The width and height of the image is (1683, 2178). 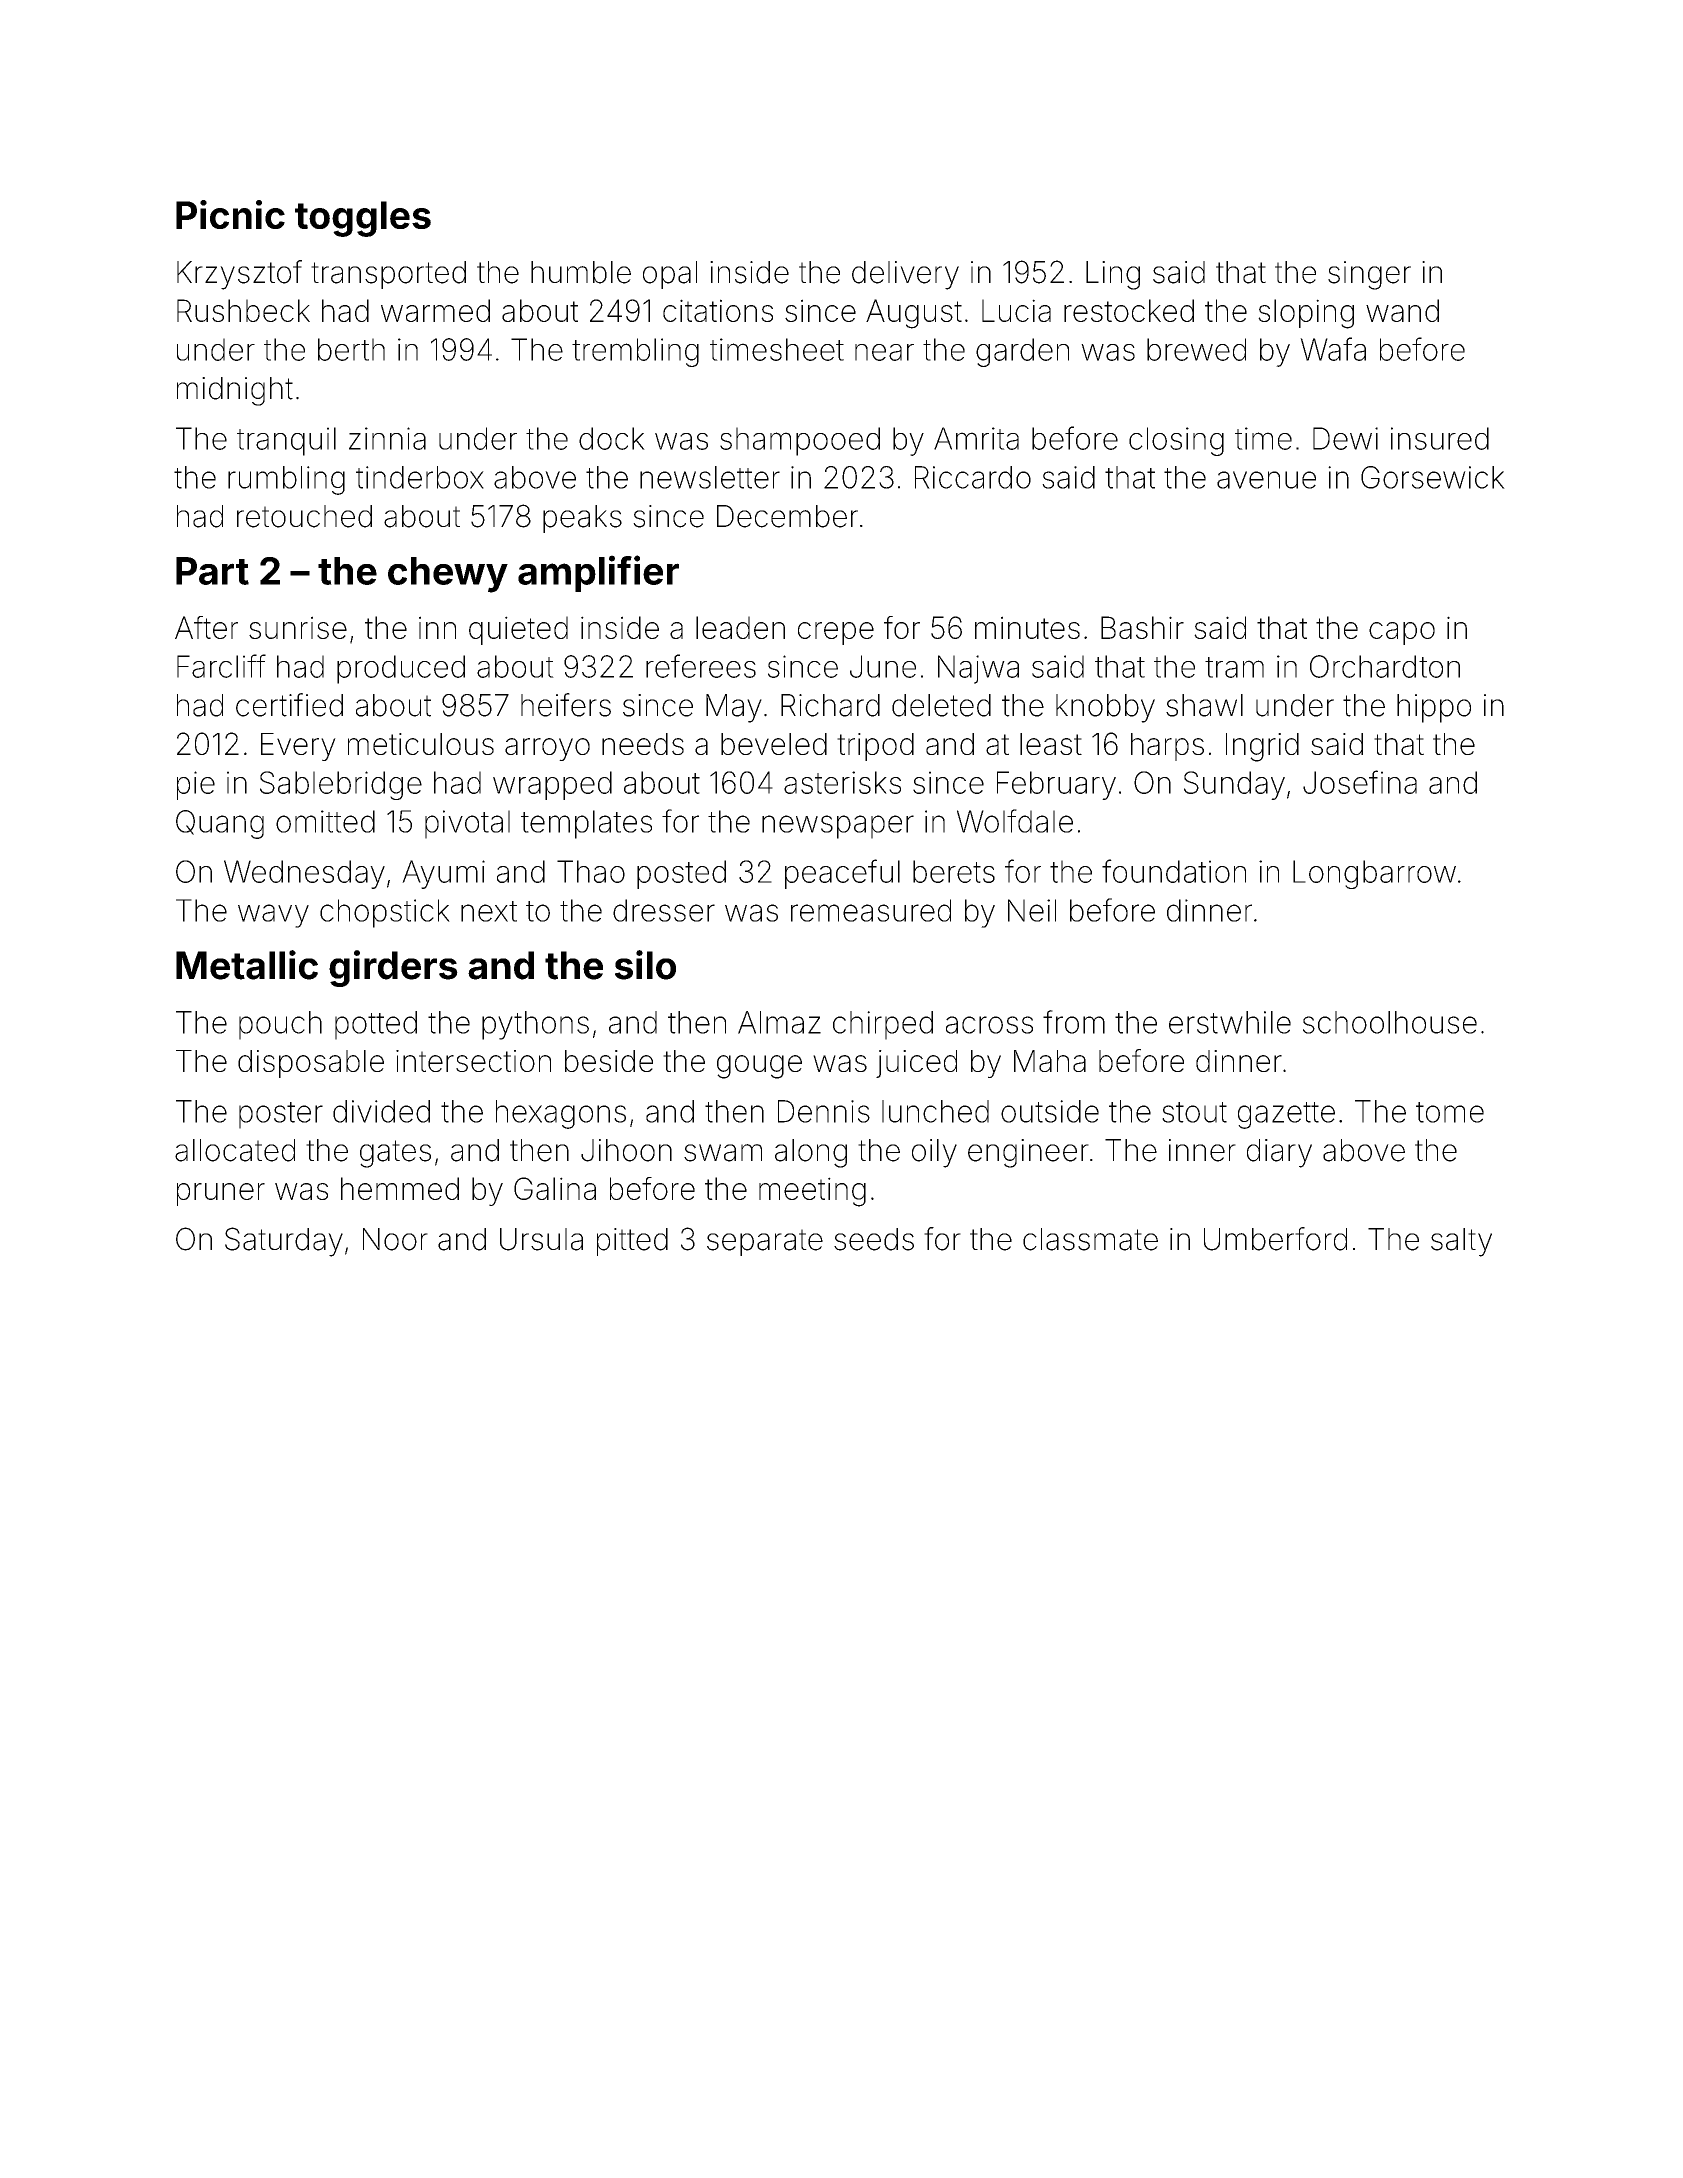 I want to click on peaks, so click(x=582, y=519).
